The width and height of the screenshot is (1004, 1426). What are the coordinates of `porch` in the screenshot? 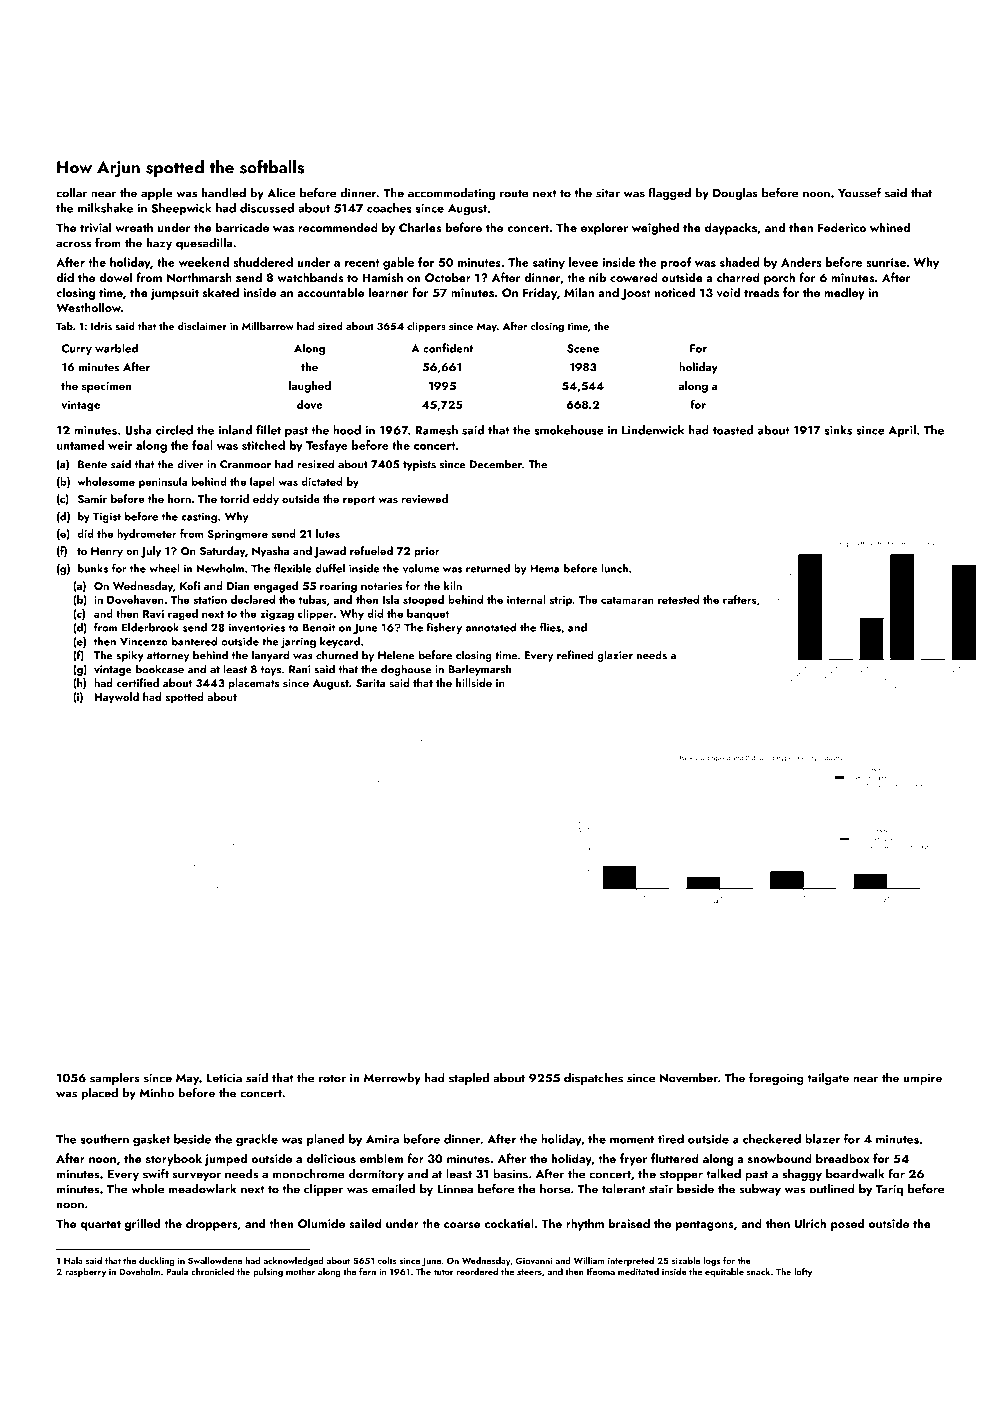 It's located at (779, 278).
